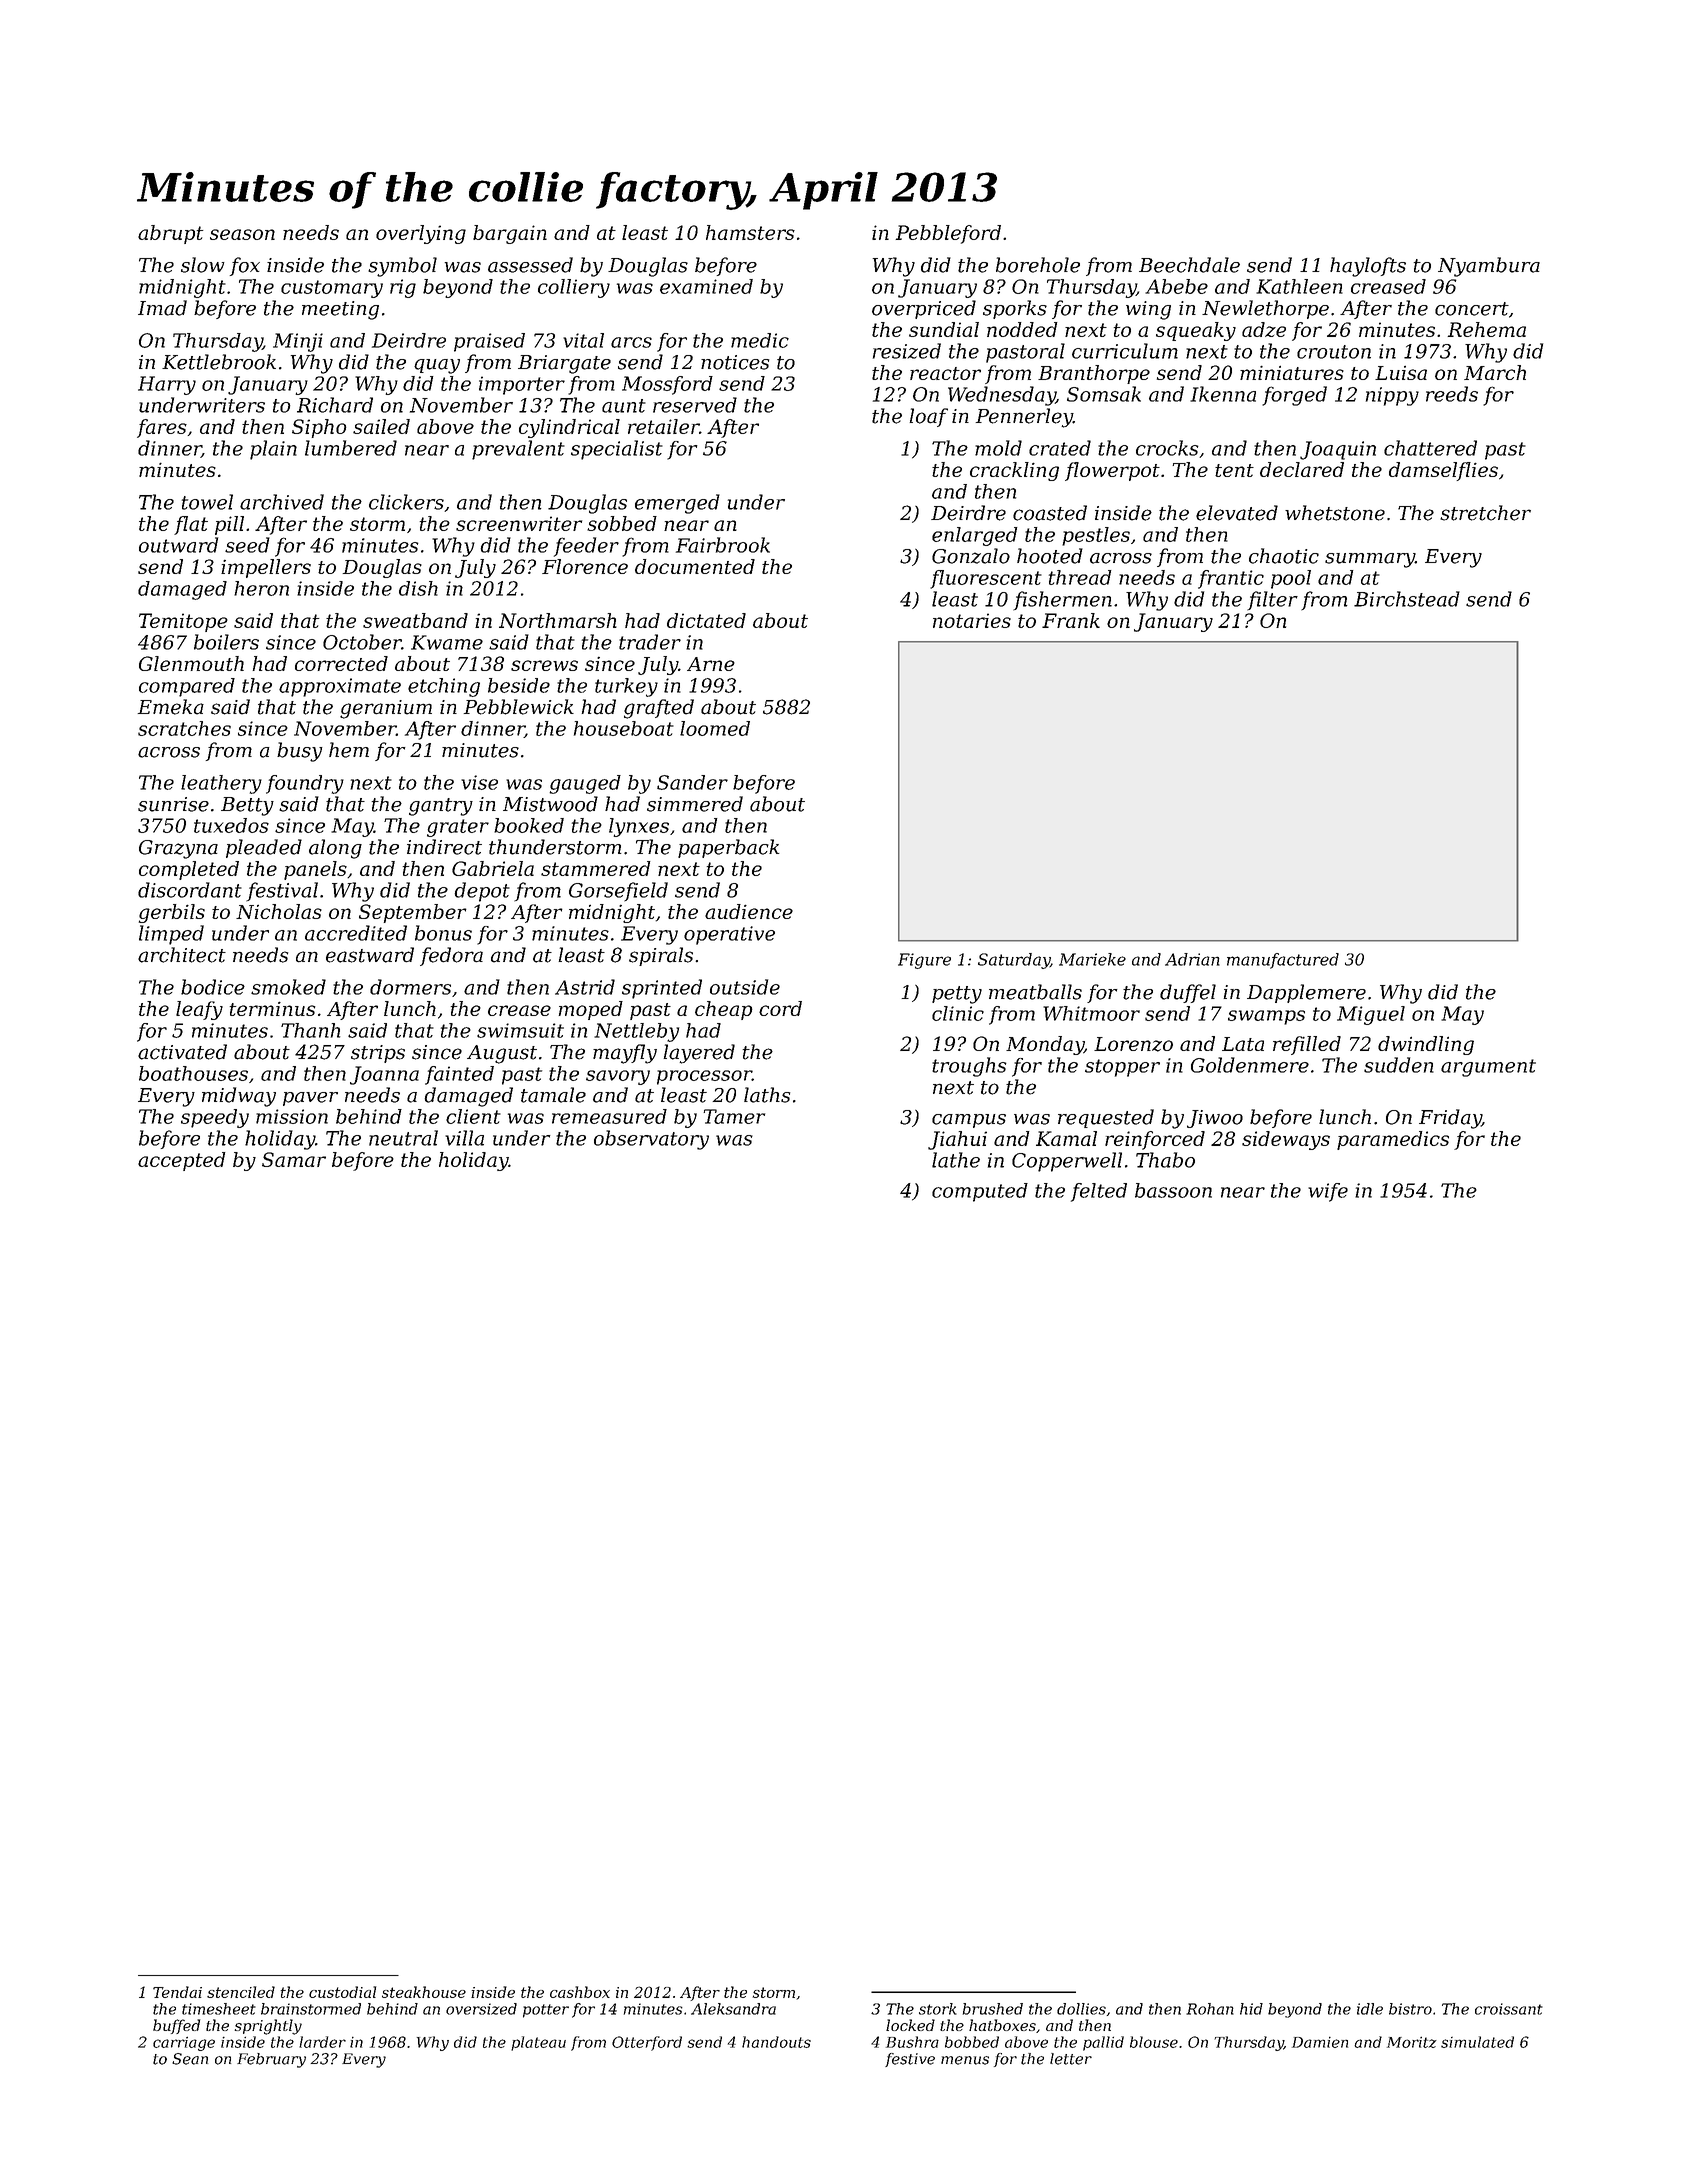  What do you see at coordinates (170, 234) in the page?
I see `abrupt` at bounding box center [170, 234].
